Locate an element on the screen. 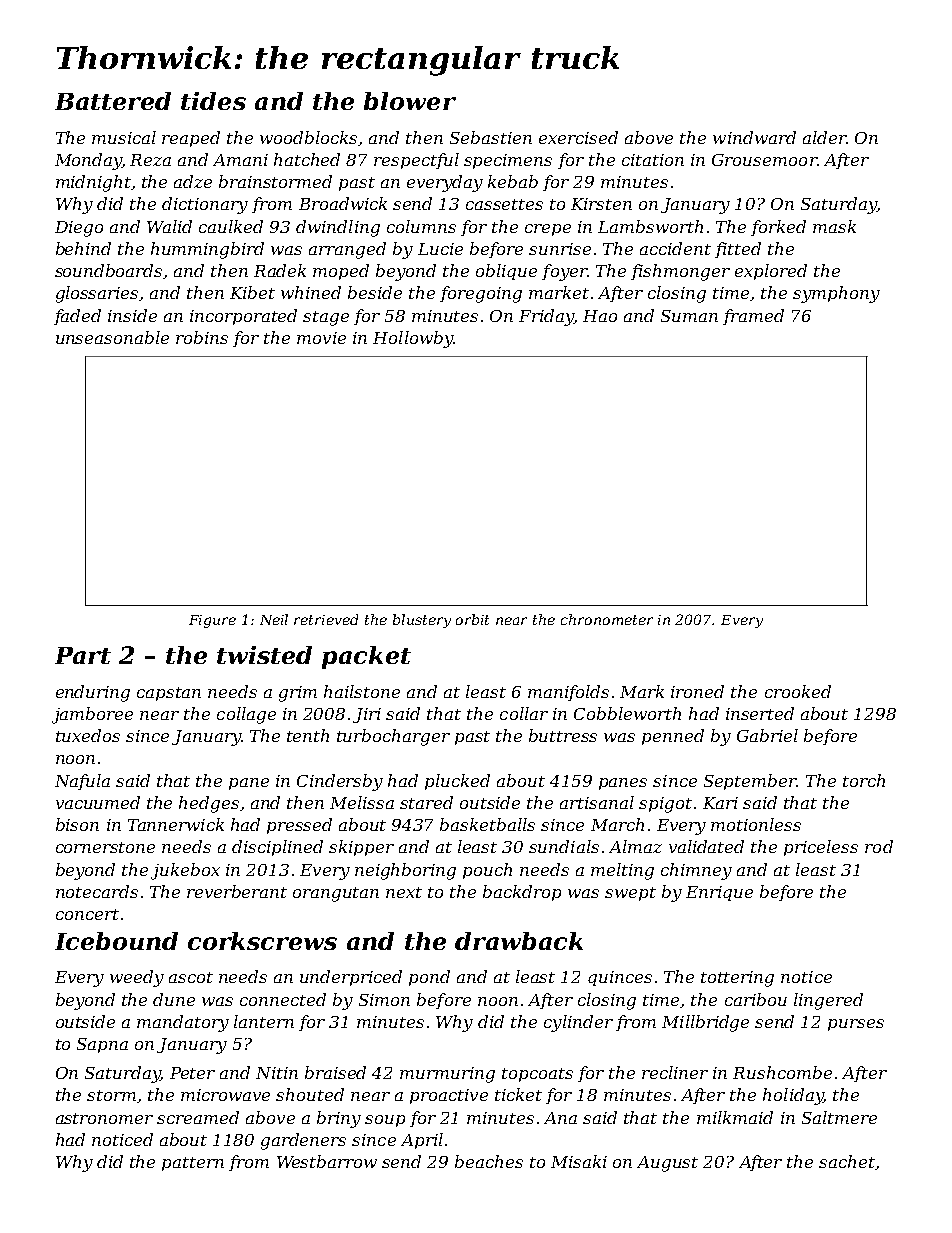 The width and height of the screenshot is (952, 1233). Suman is located at coordinates (689, 316).
